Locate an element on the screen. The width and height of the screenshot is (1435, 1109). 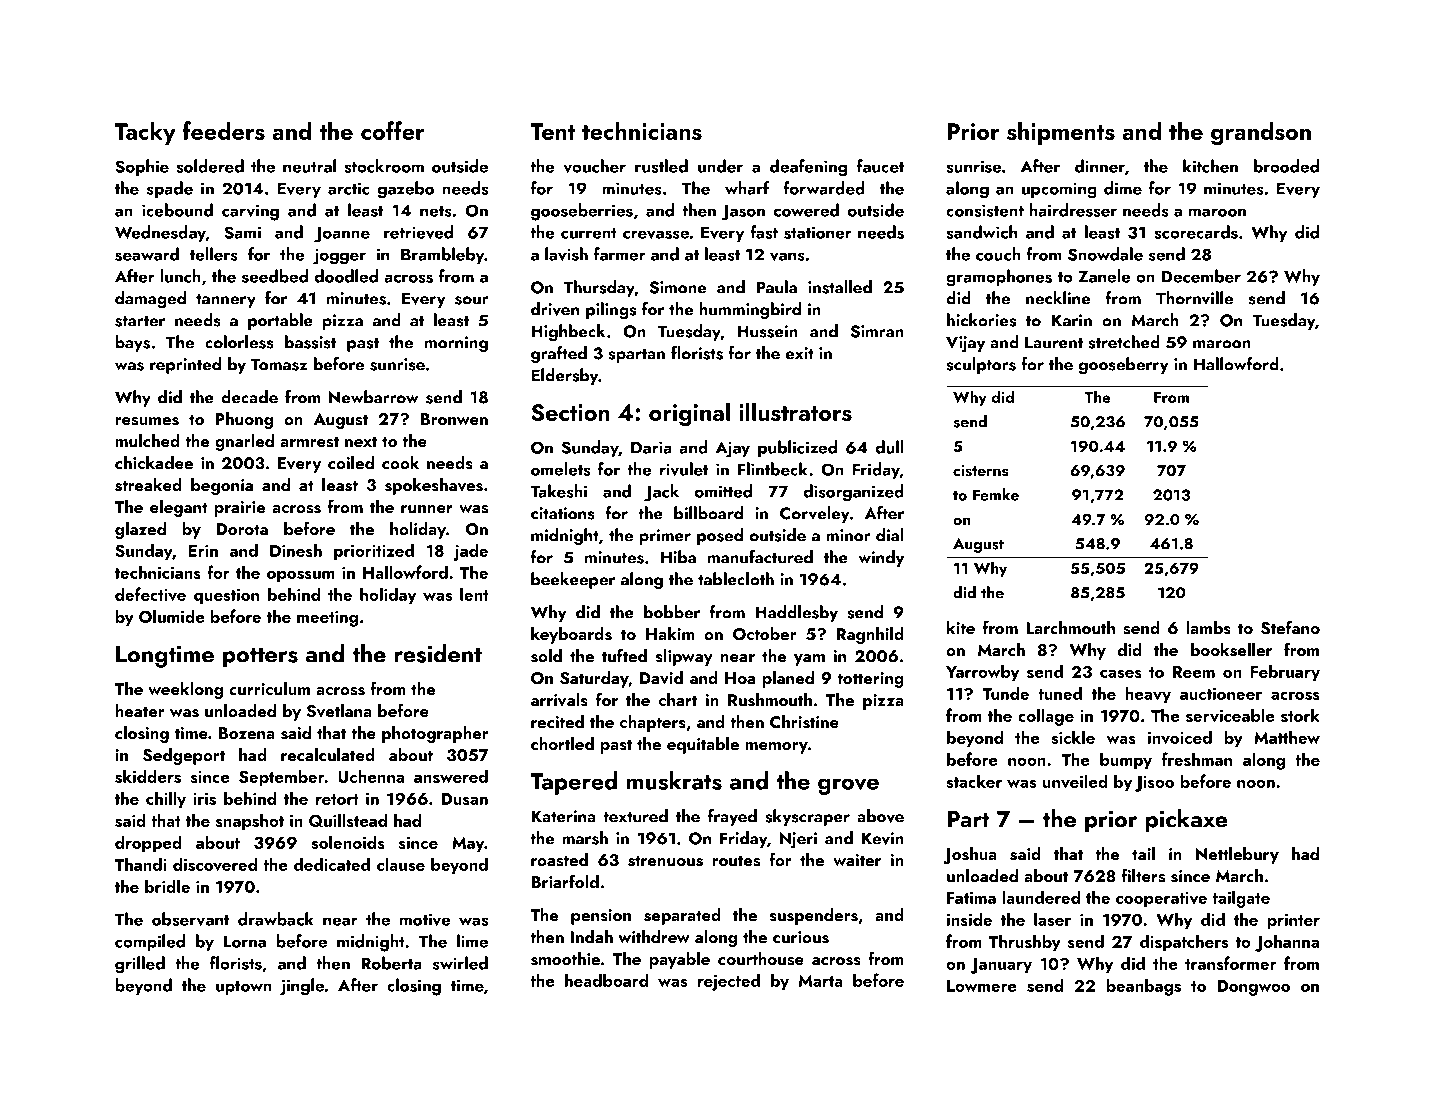
drawback is located at coordinates (276, 919).
